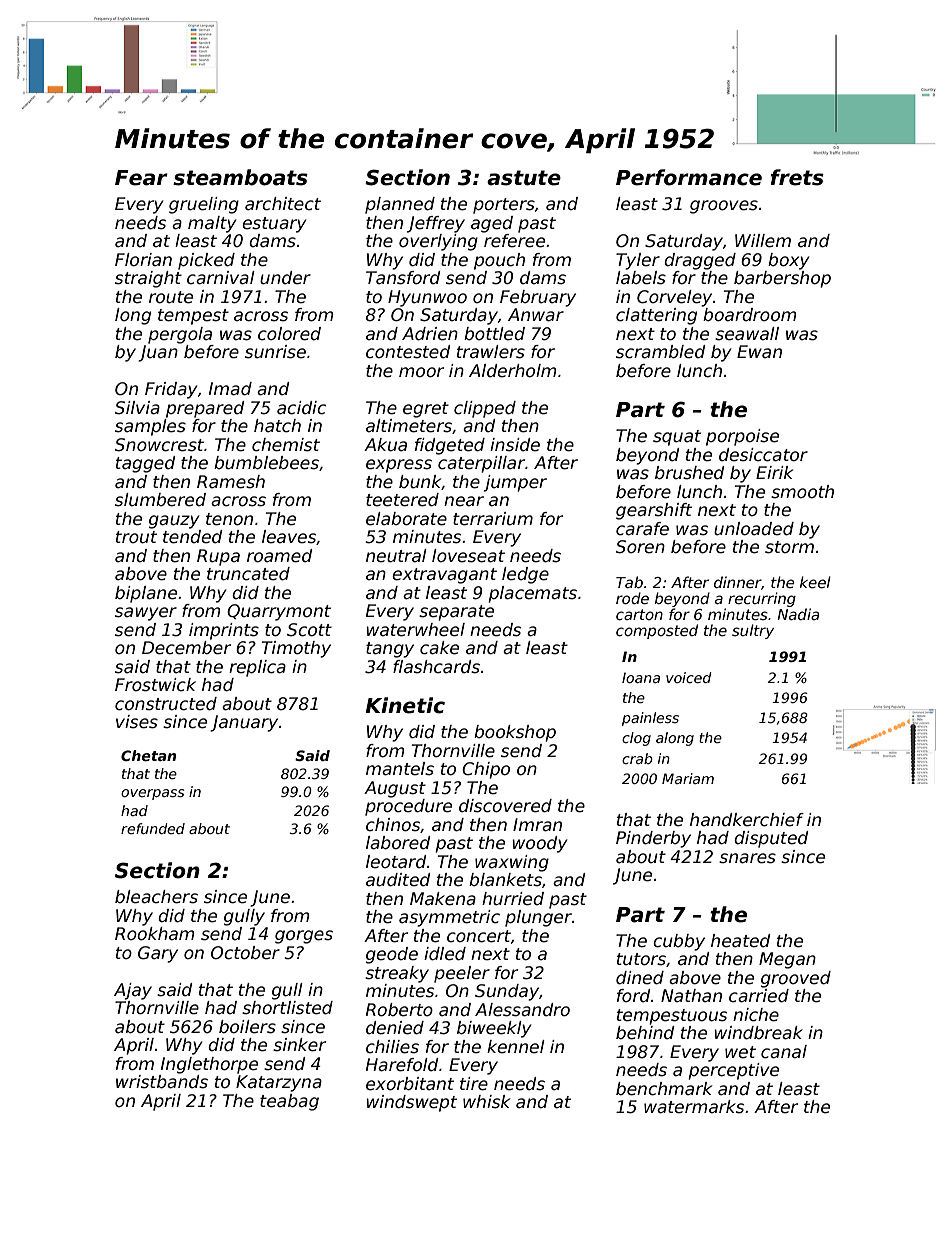  What do you see at coordinates (162, 1082) in the screenshot?
I see `wristbands` at bounding box center [162, 1082].
